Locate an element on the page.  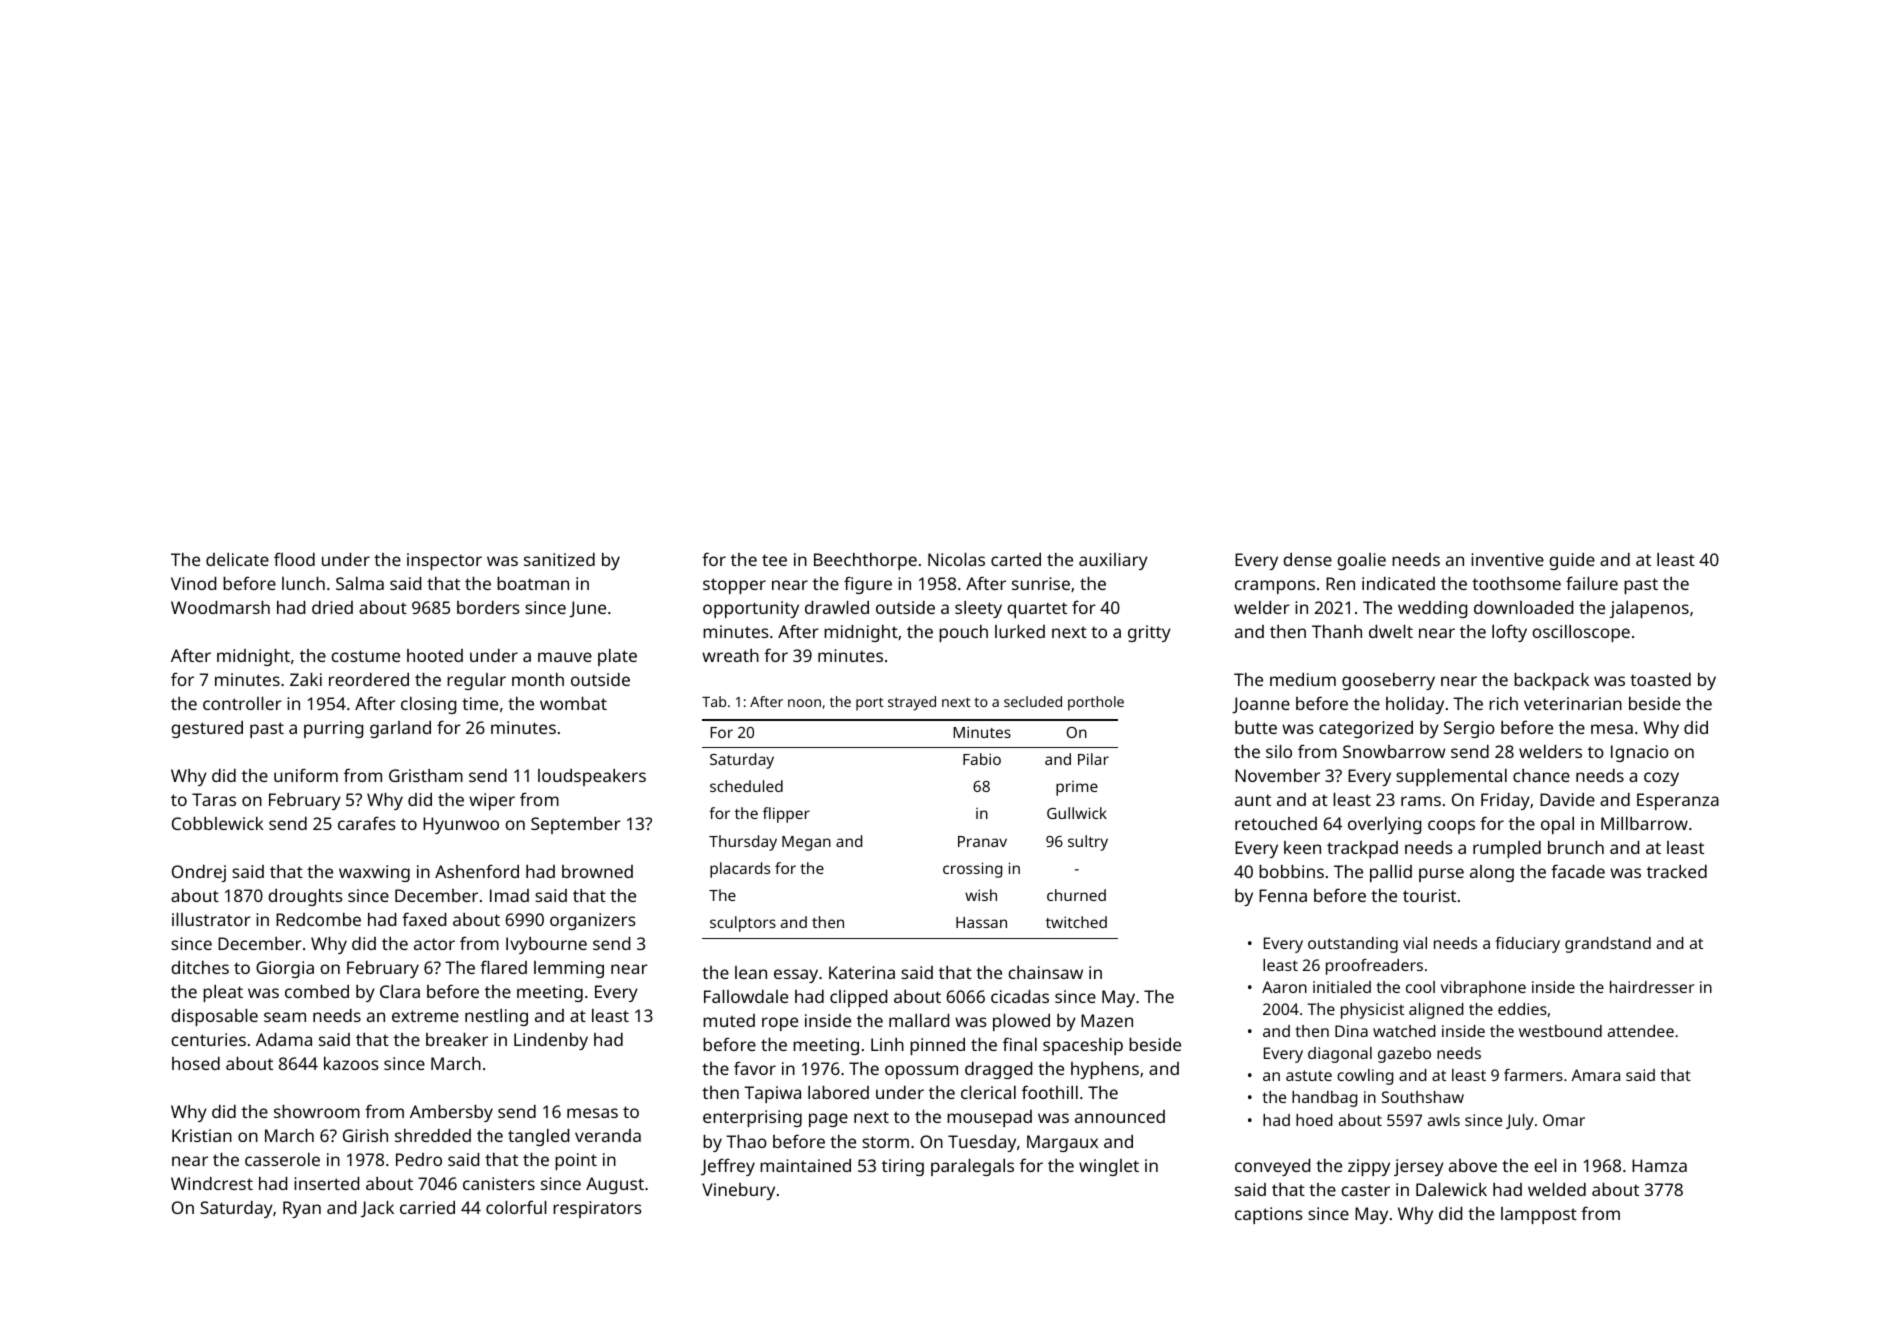
medium is located at coordinates (1303, 679).
